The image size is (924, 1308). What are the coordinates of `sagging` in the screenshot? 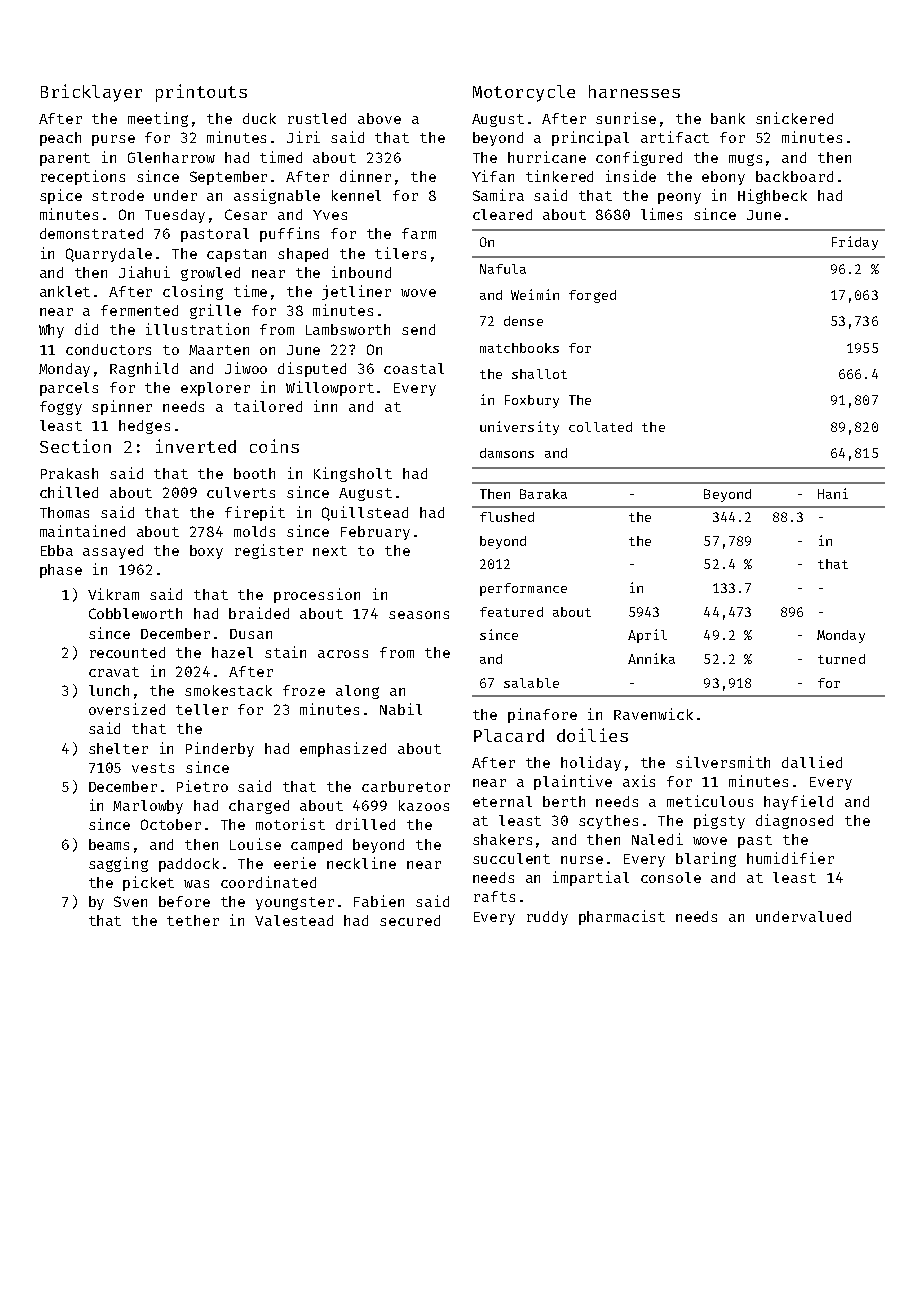 It's located at (118, 864).
